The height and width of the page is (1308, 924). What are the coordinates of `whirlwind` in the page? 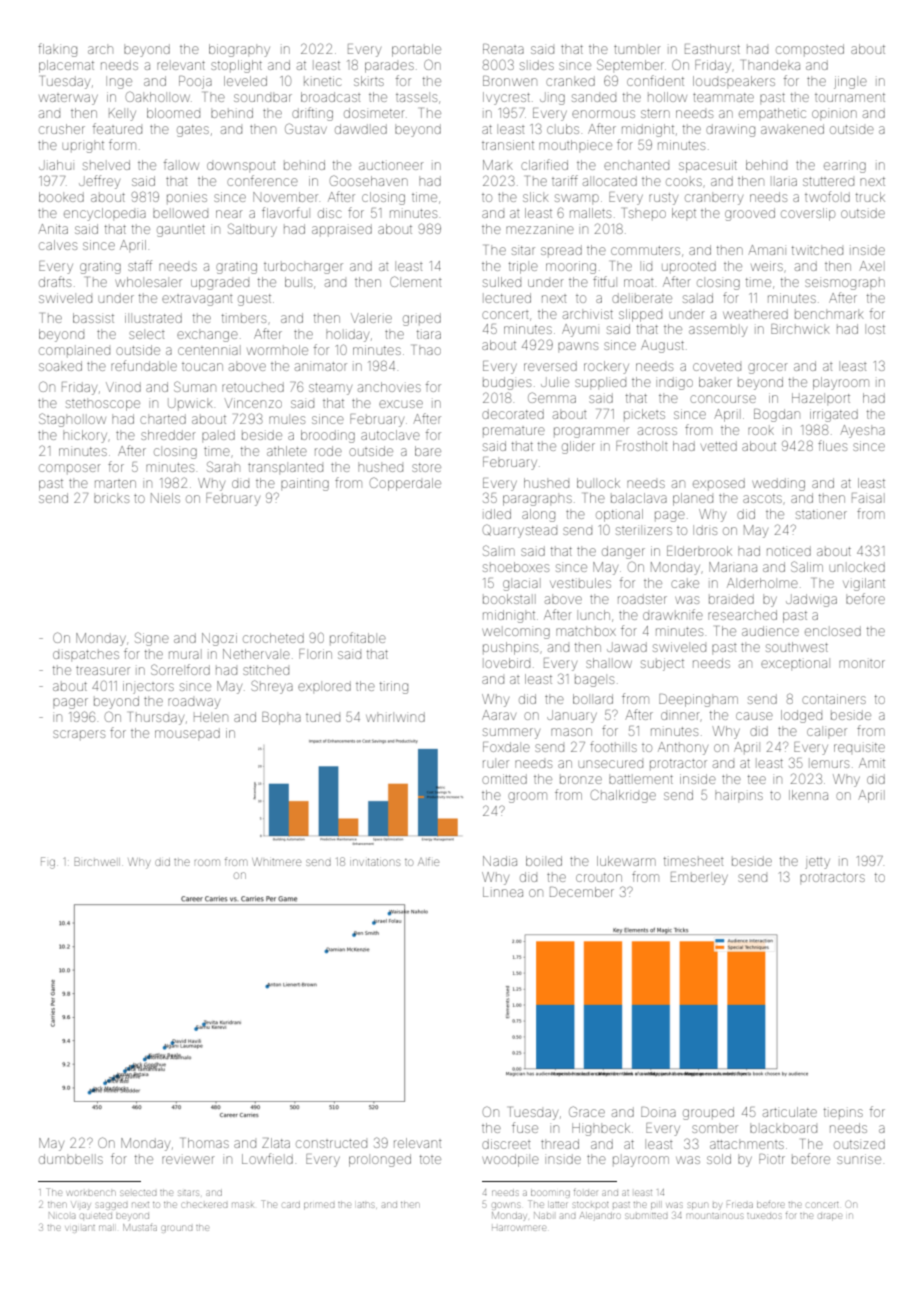 It's located at (395, 717).
